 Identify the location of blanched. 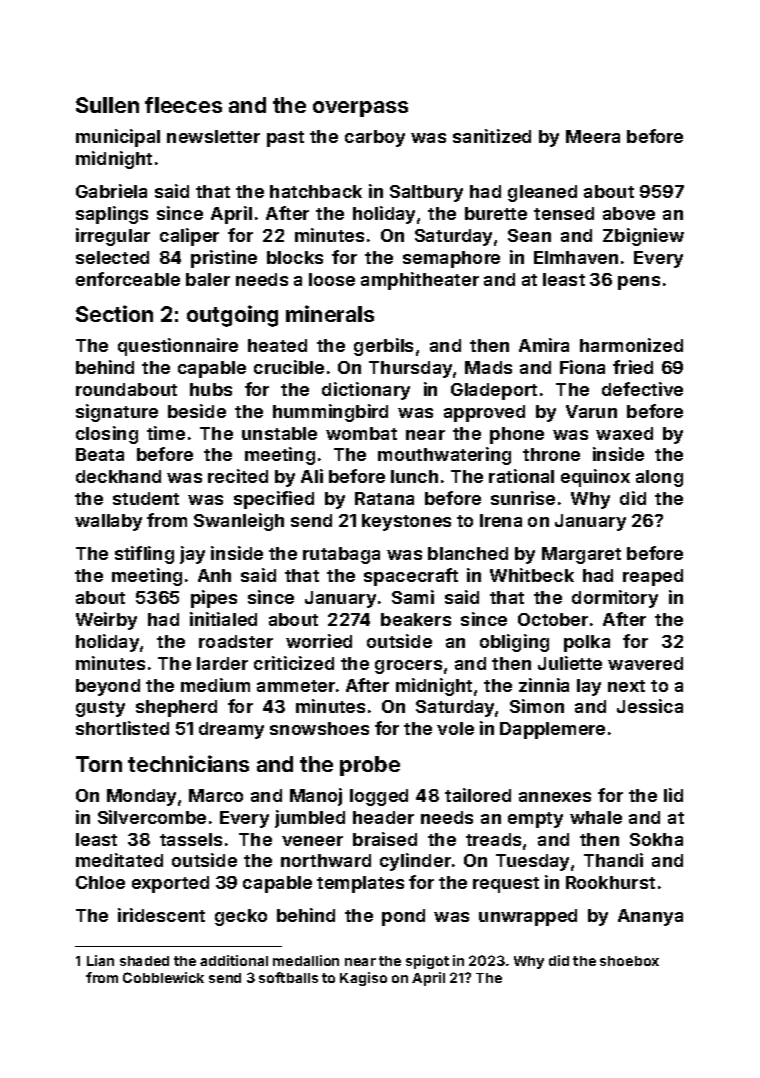
(468, 553).
